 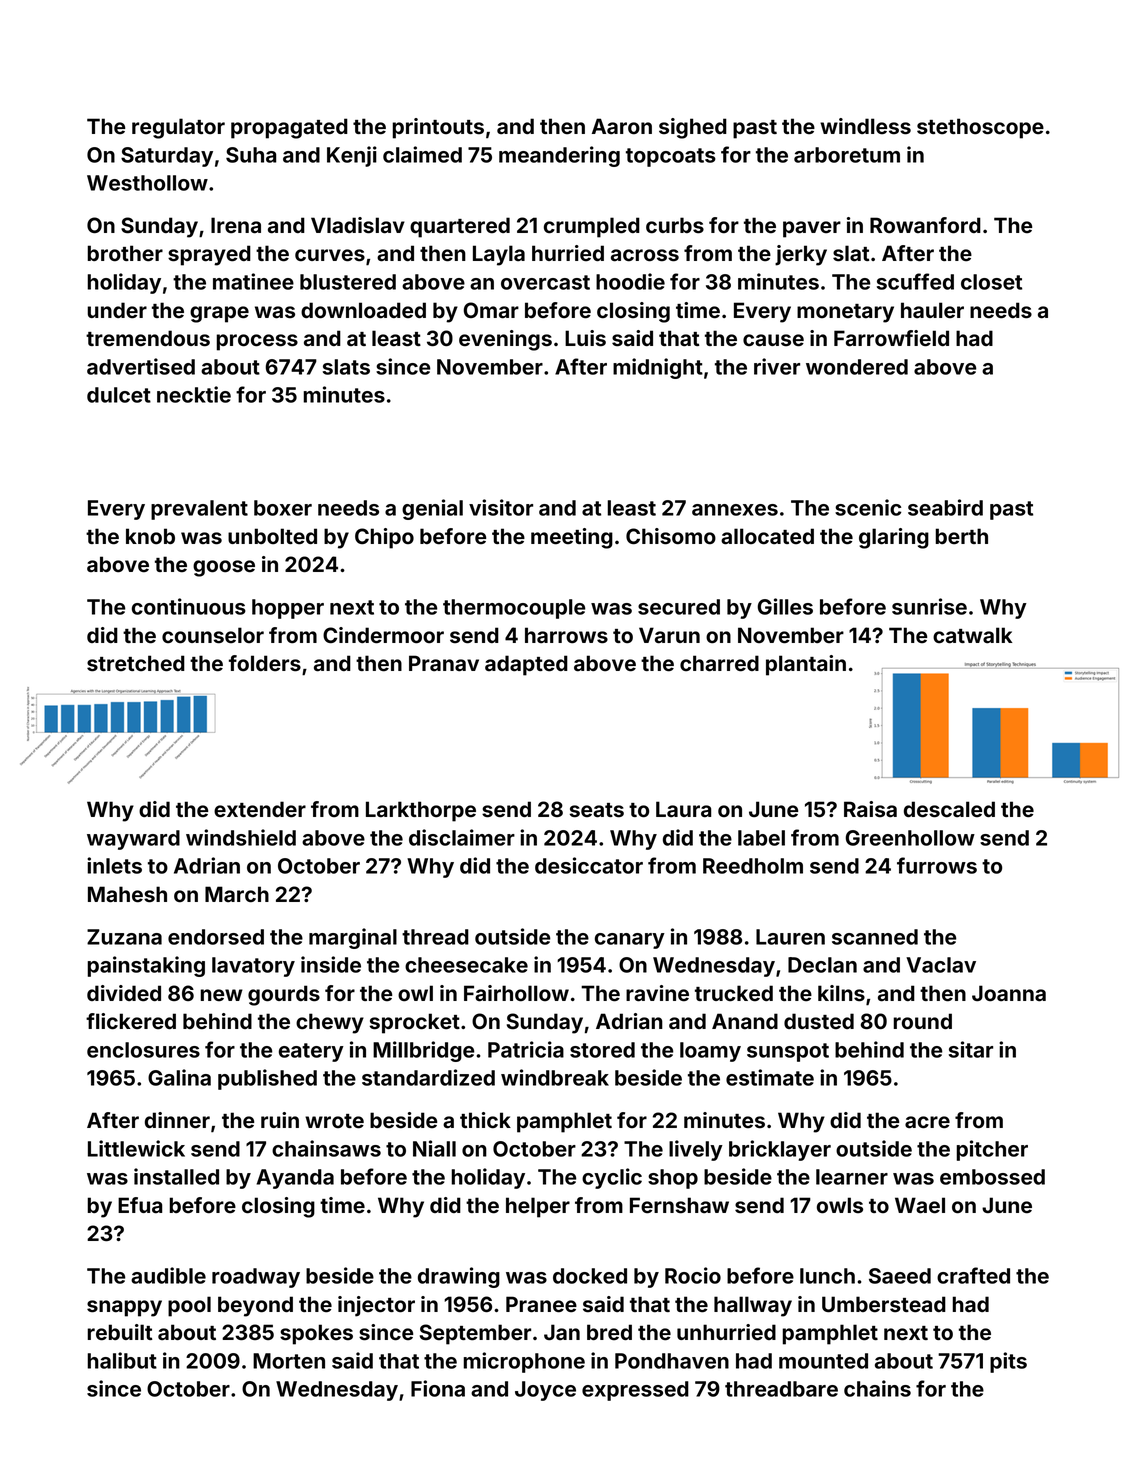 What do you see at coordinates (937, 865) in the screenshot?
I see `furrows` at bounding box center [937, 865].
